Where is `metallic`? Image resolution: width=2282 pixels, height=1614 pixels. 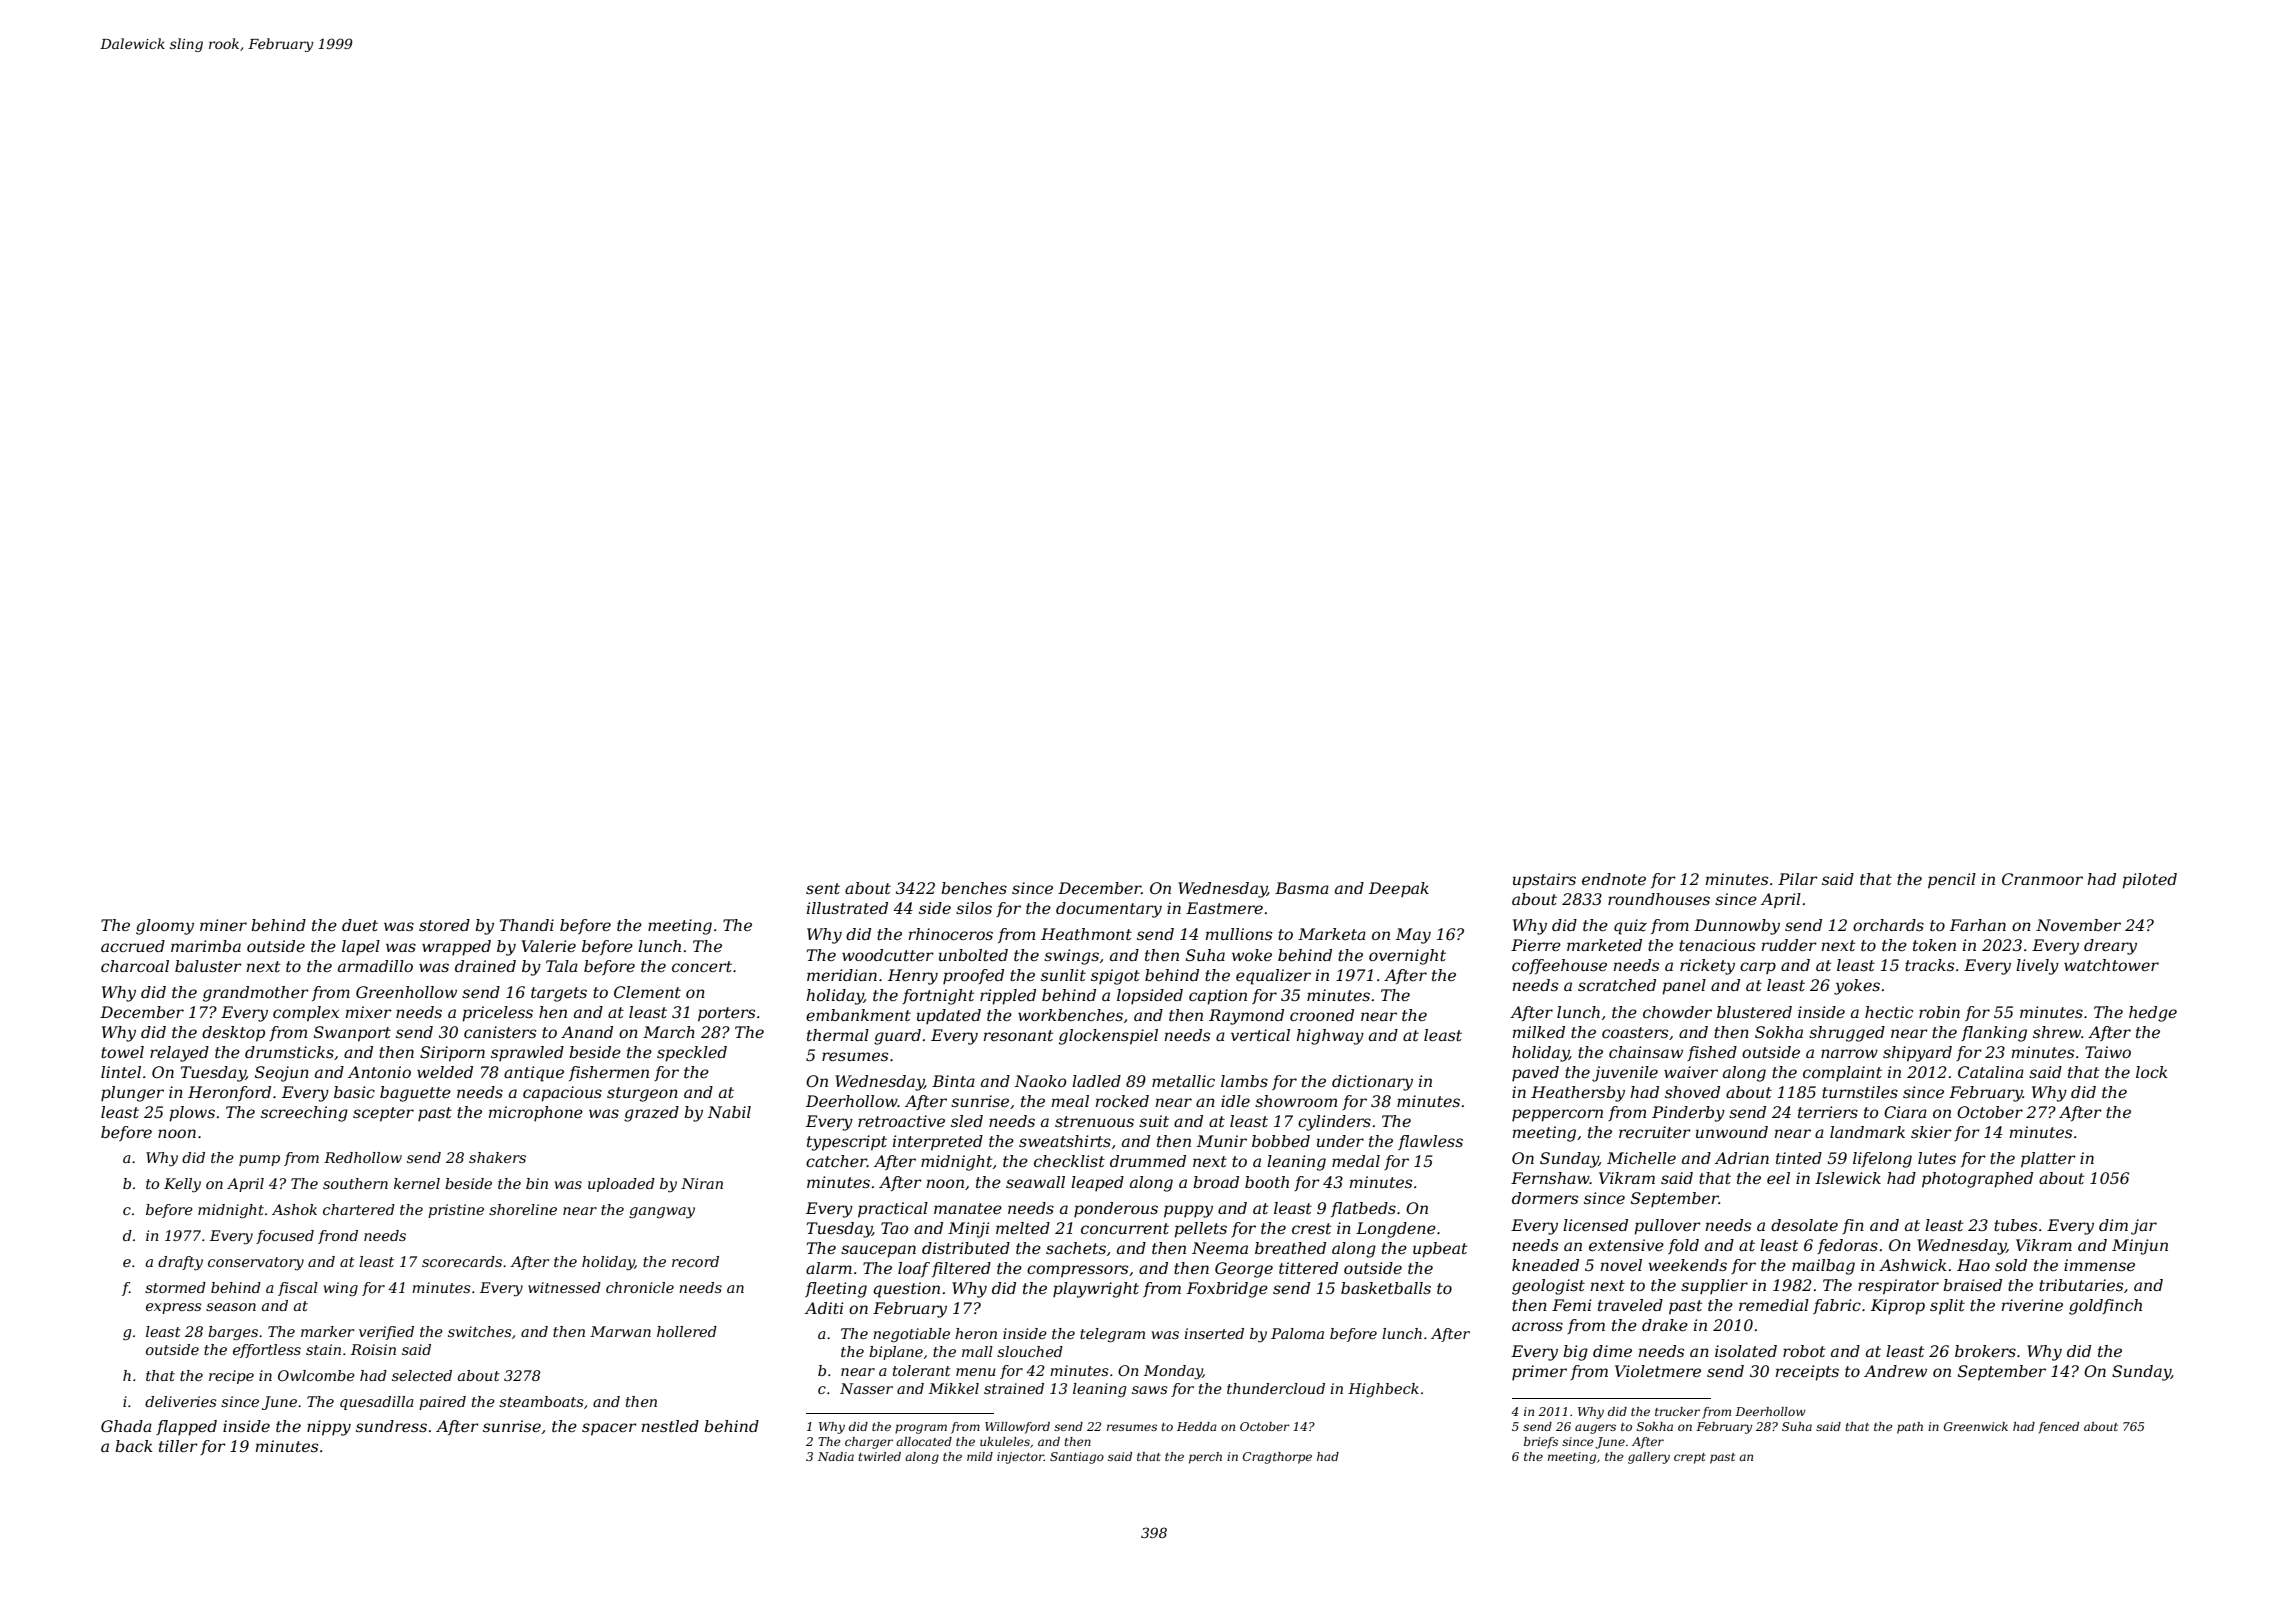
metallic is located at coordinates (1183, 1081).
